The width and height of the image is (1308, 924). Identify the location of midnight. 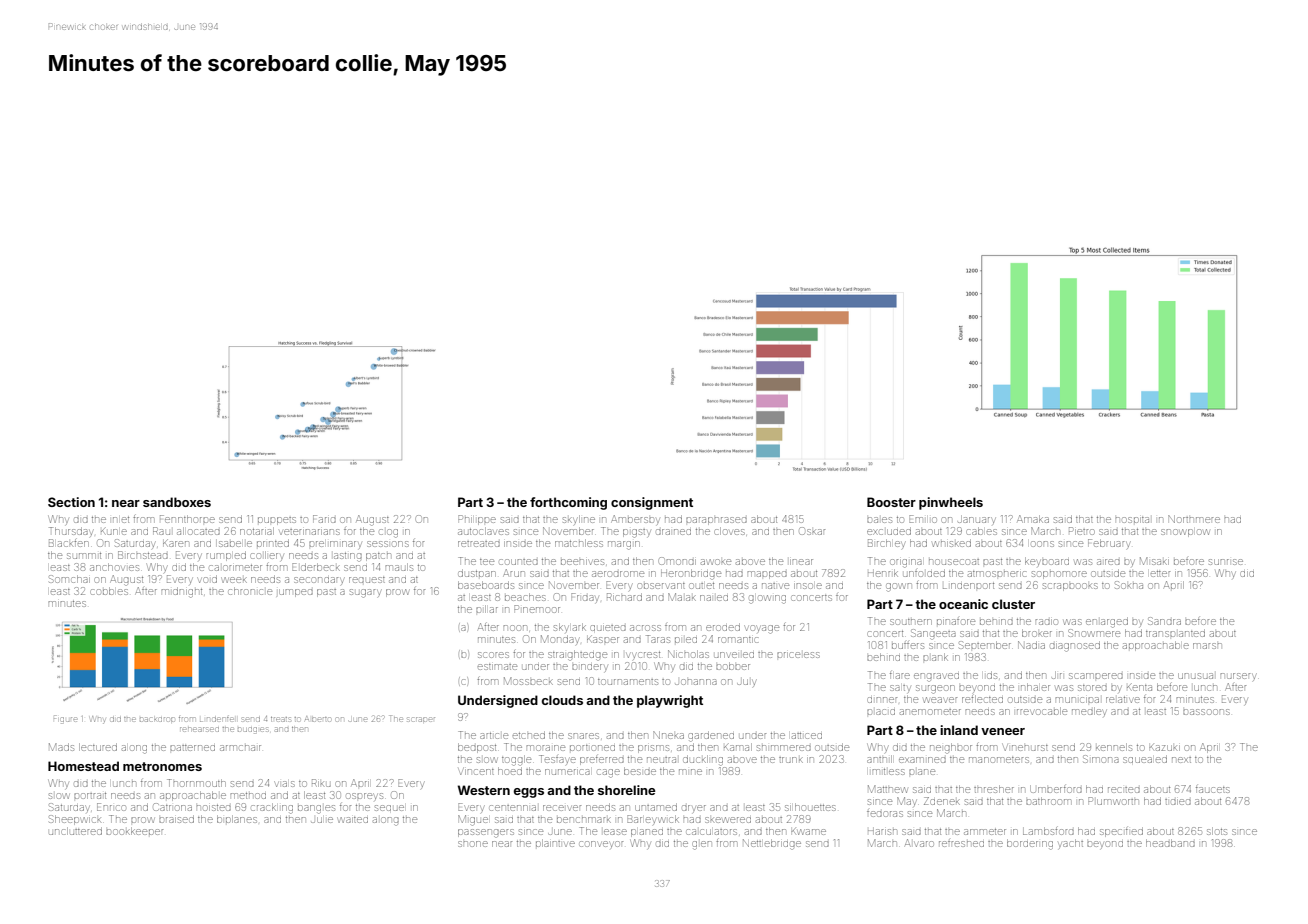
(182, 592).
